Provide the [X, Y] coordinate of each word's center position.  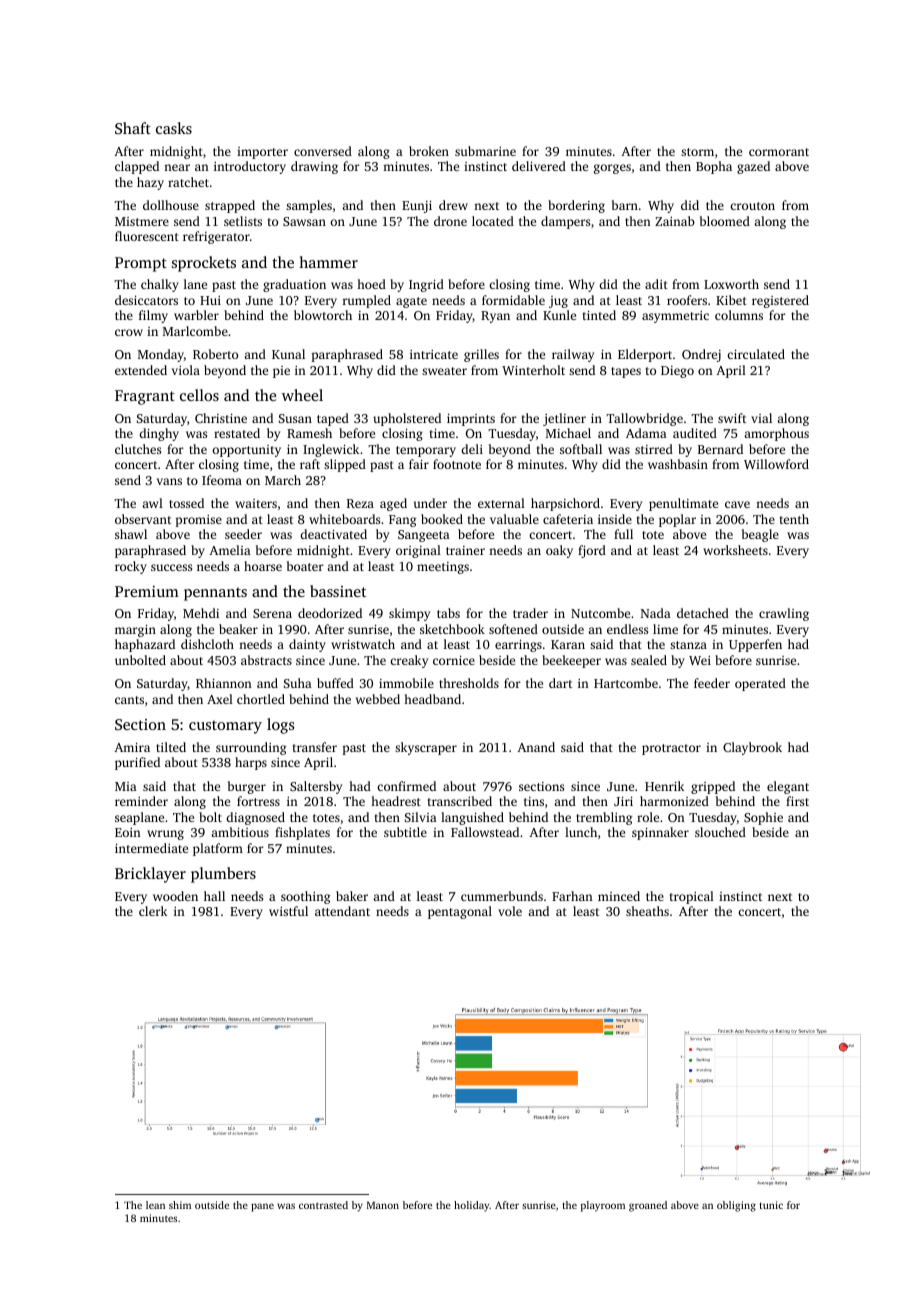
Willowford [776, 464]
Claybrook [752, 748]
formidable [513, 300]
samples [309, 206]
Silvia [421, 817]
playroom [603, 1206]
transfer [315, 747]
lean [155, 1205]
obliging [736, 1206]
